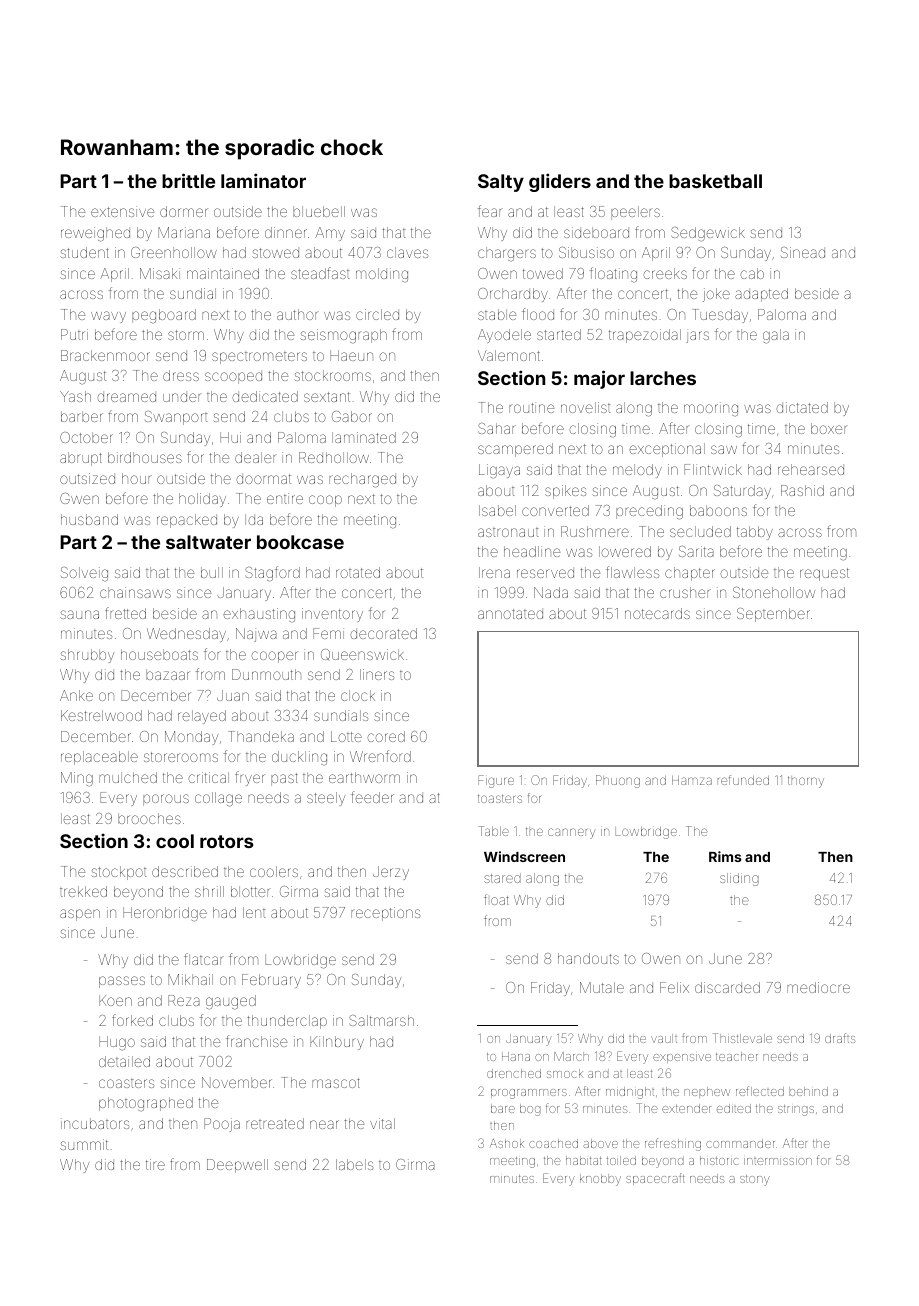  I want to click on Salty, so click(501, 183).
